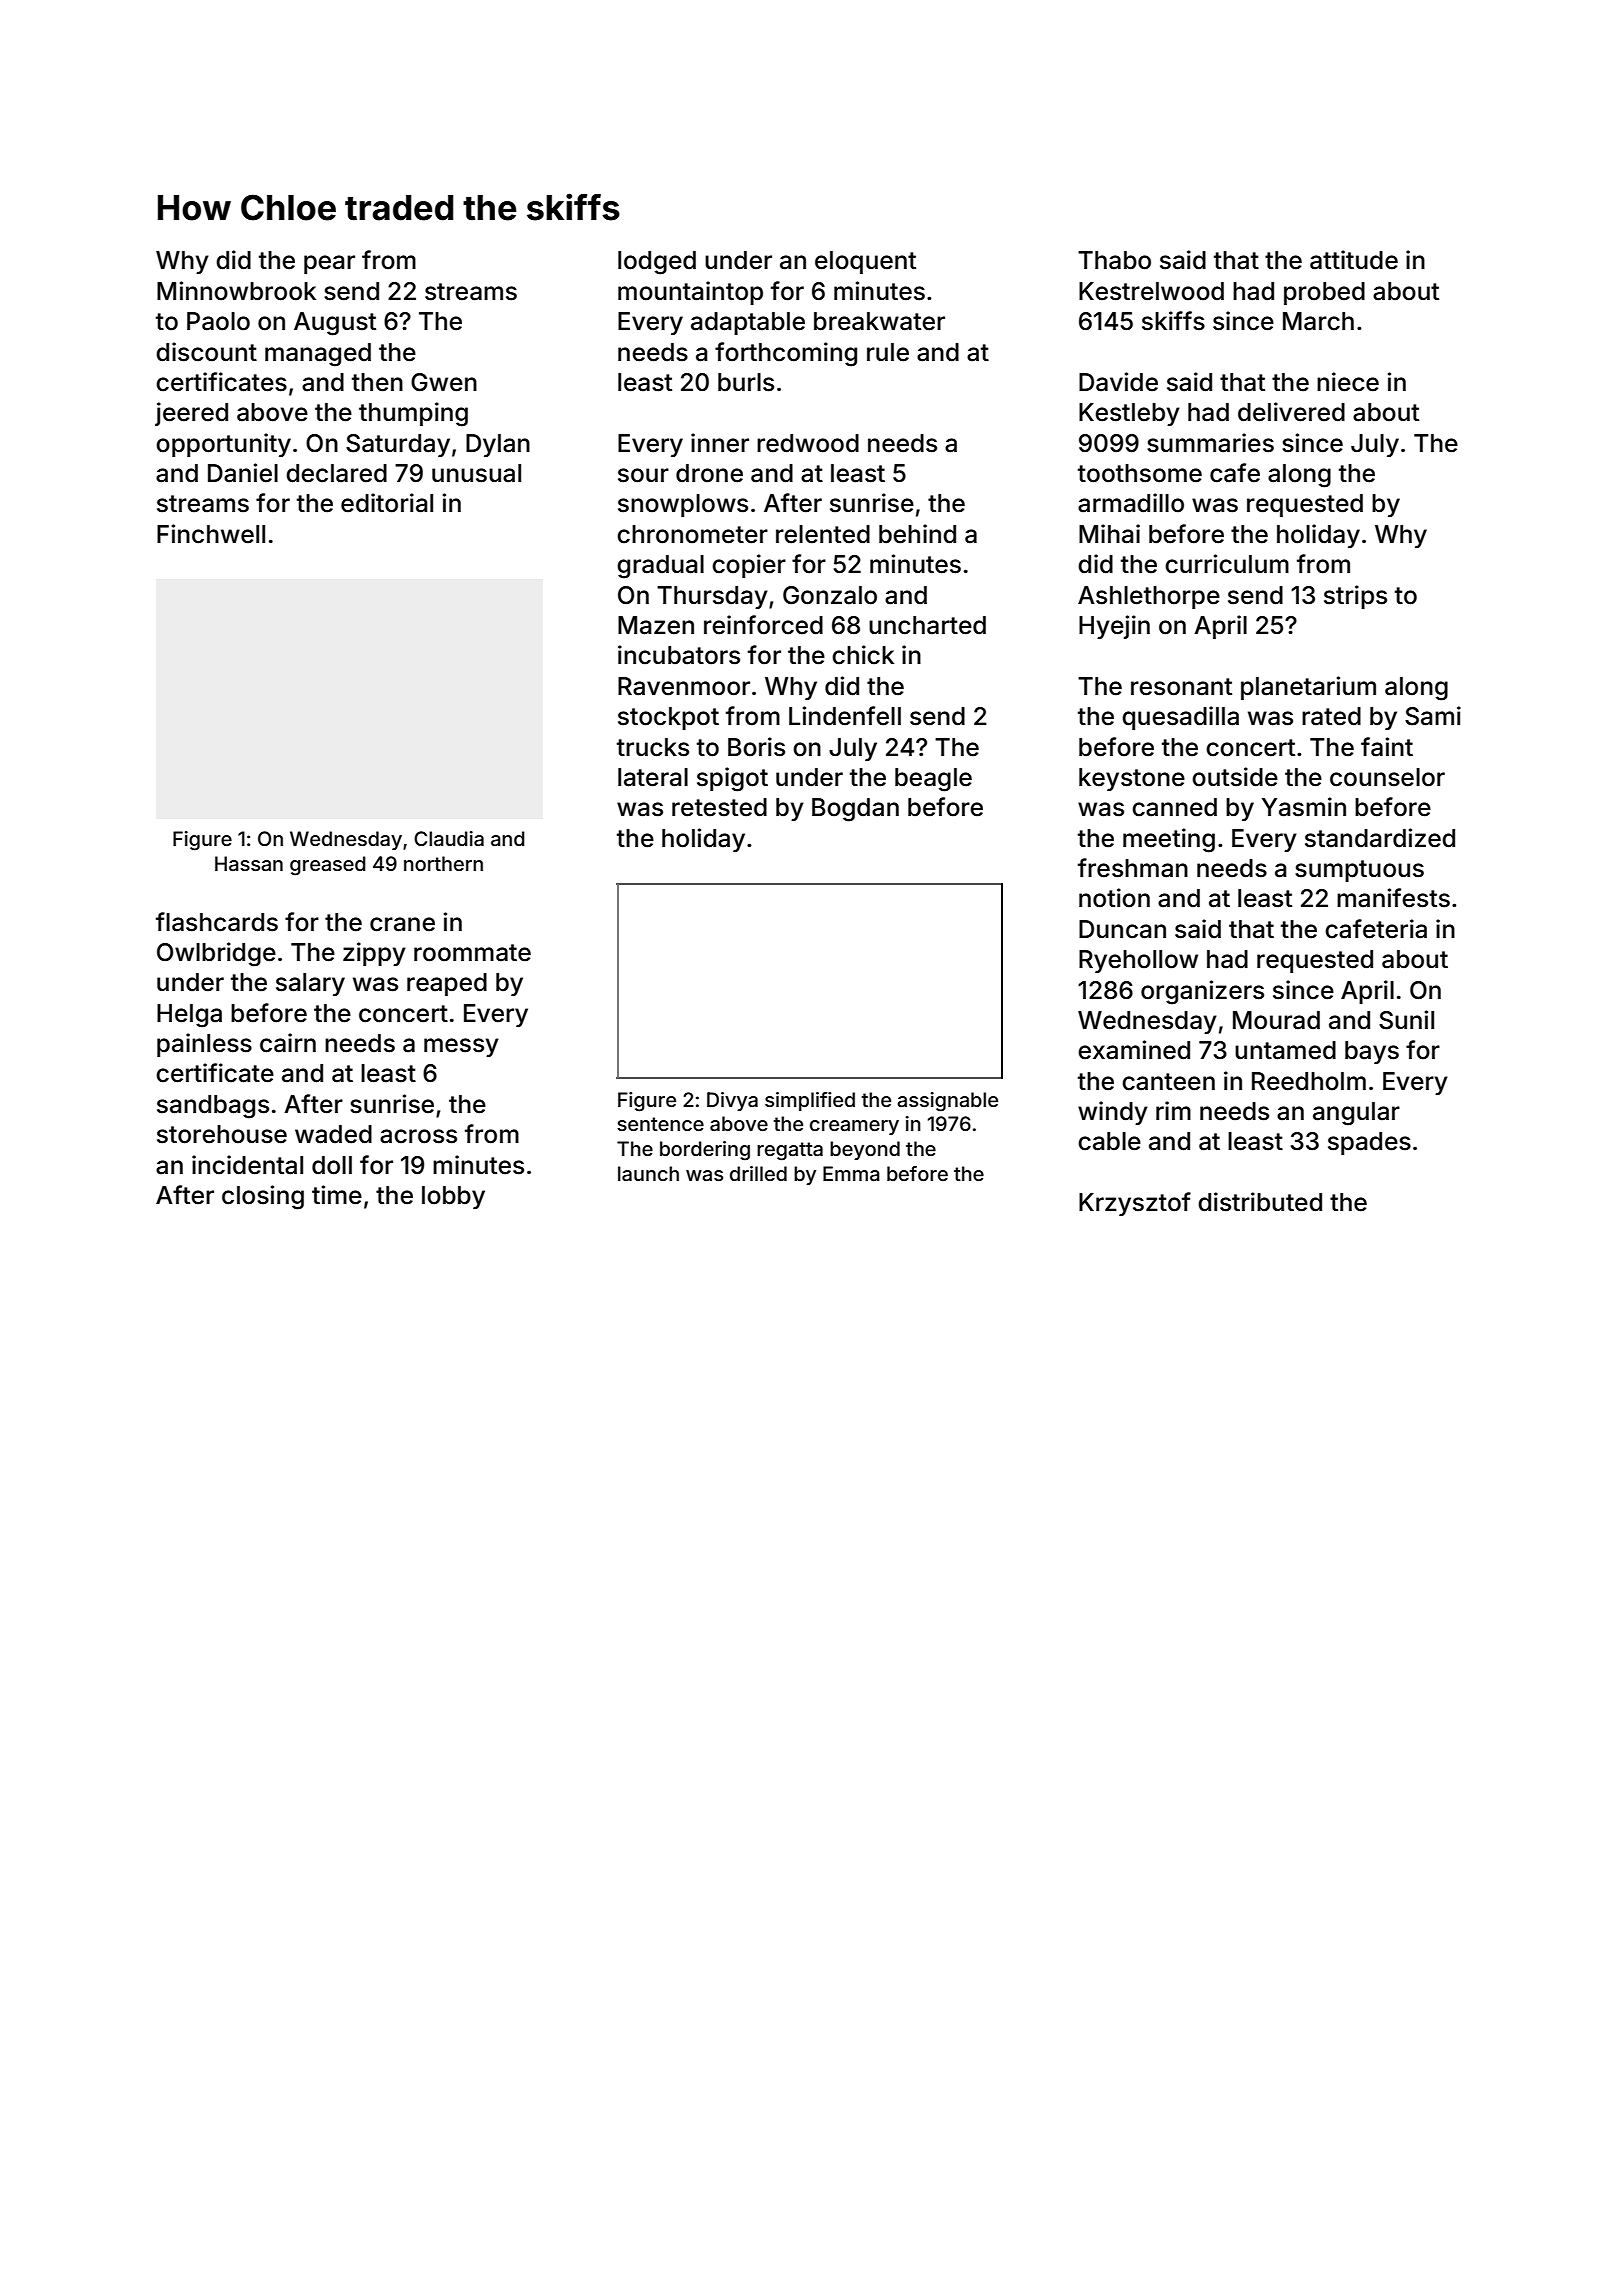 This document has width=1620, height=2292. Describe the element at coordinates (1354, 260) in the document. I see `attitude` at that location.
